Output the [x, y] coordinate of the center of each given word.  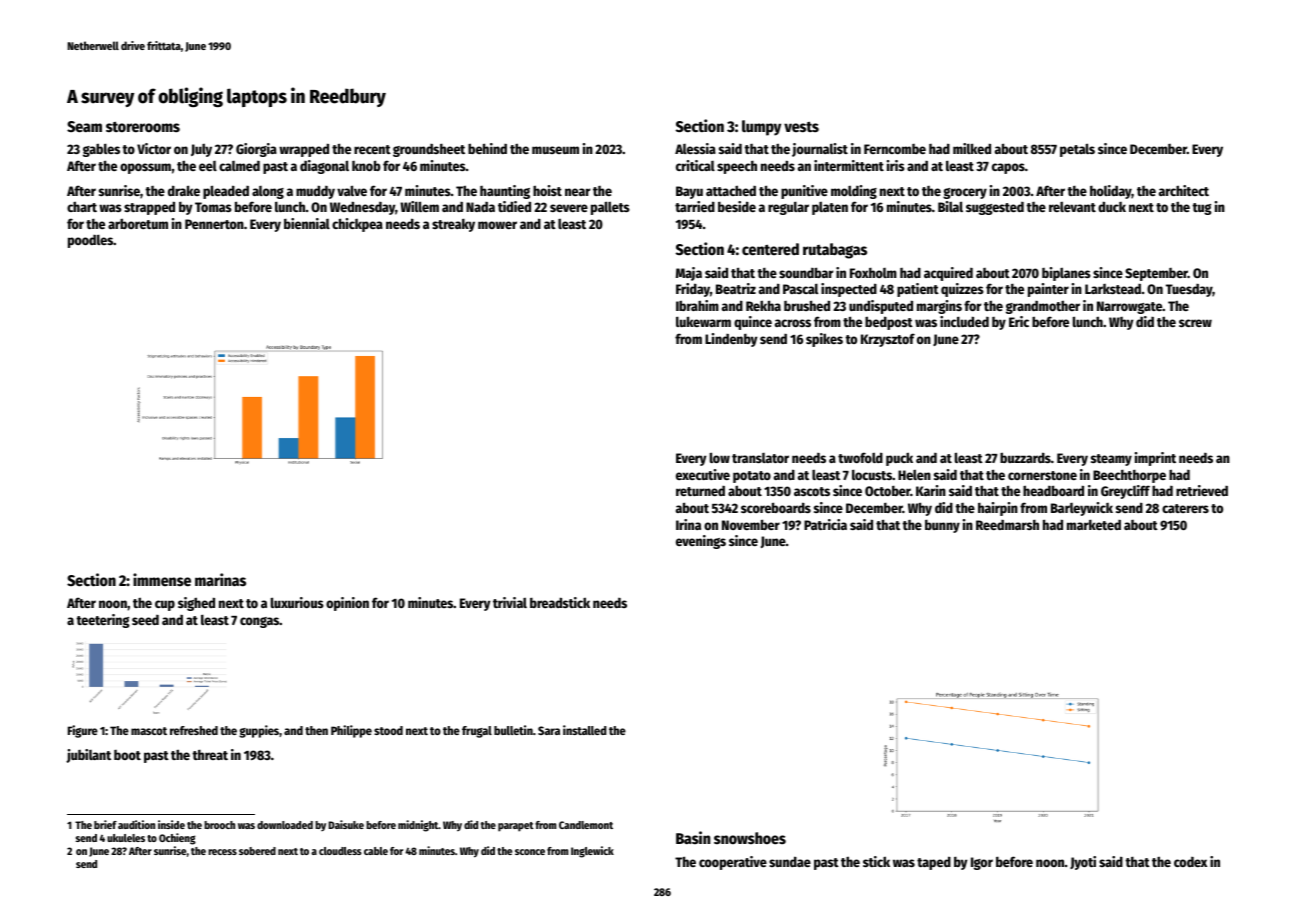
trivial [510, 602]
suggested [995, 208]
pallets [610, 208]
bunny [942, 526]
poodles [90, 241]
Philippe [351, 731]
